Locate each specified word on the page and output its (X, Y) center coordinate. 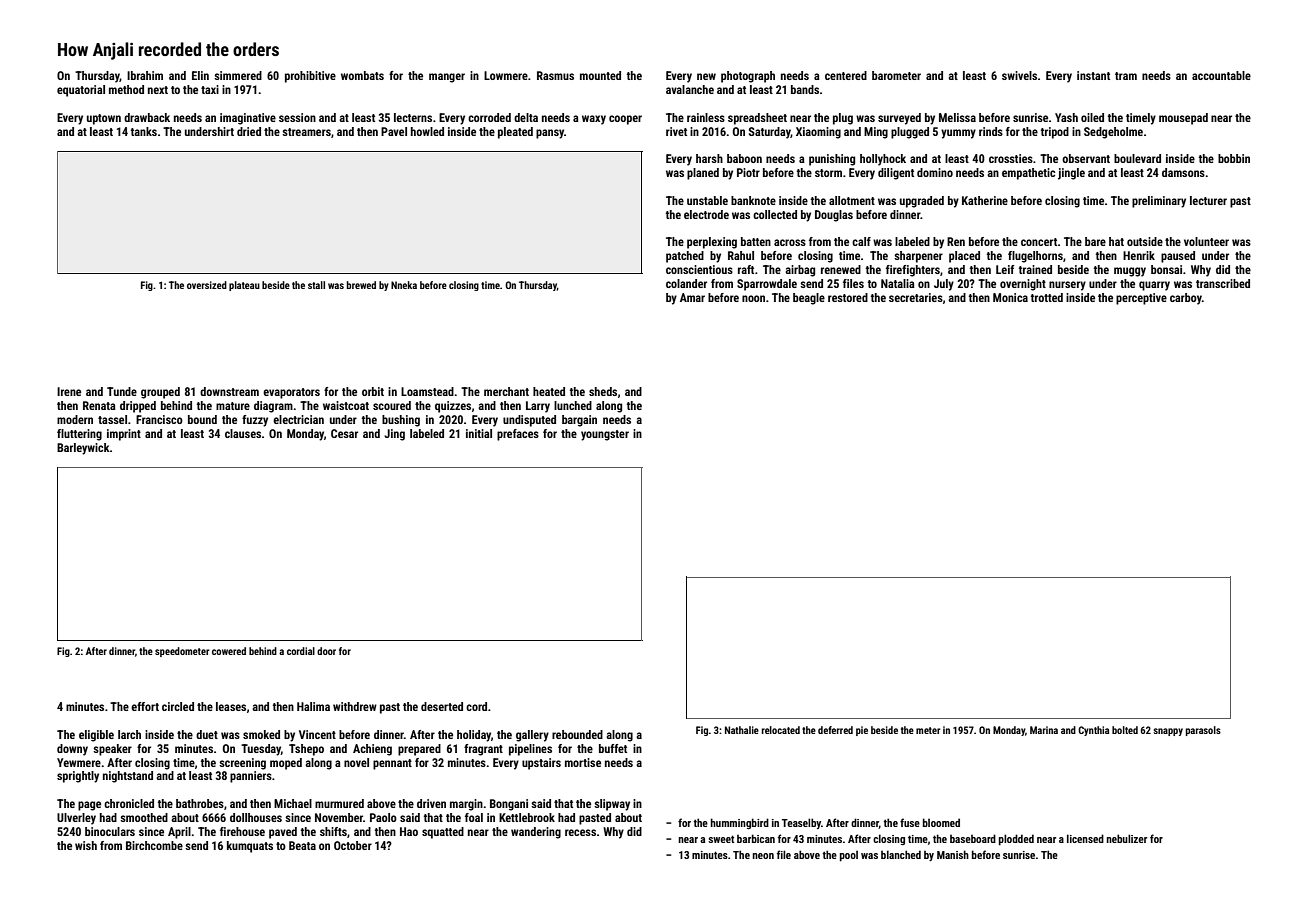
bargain (579, 421)
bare (1095, 241)
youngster (605, 435)
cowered (229, 651)
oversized (207, 285)
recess (580, 832)
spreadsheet (757, 119)
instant (1093, 75)
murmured (339, 803)
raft (746, 269)
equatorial (81, 91)
